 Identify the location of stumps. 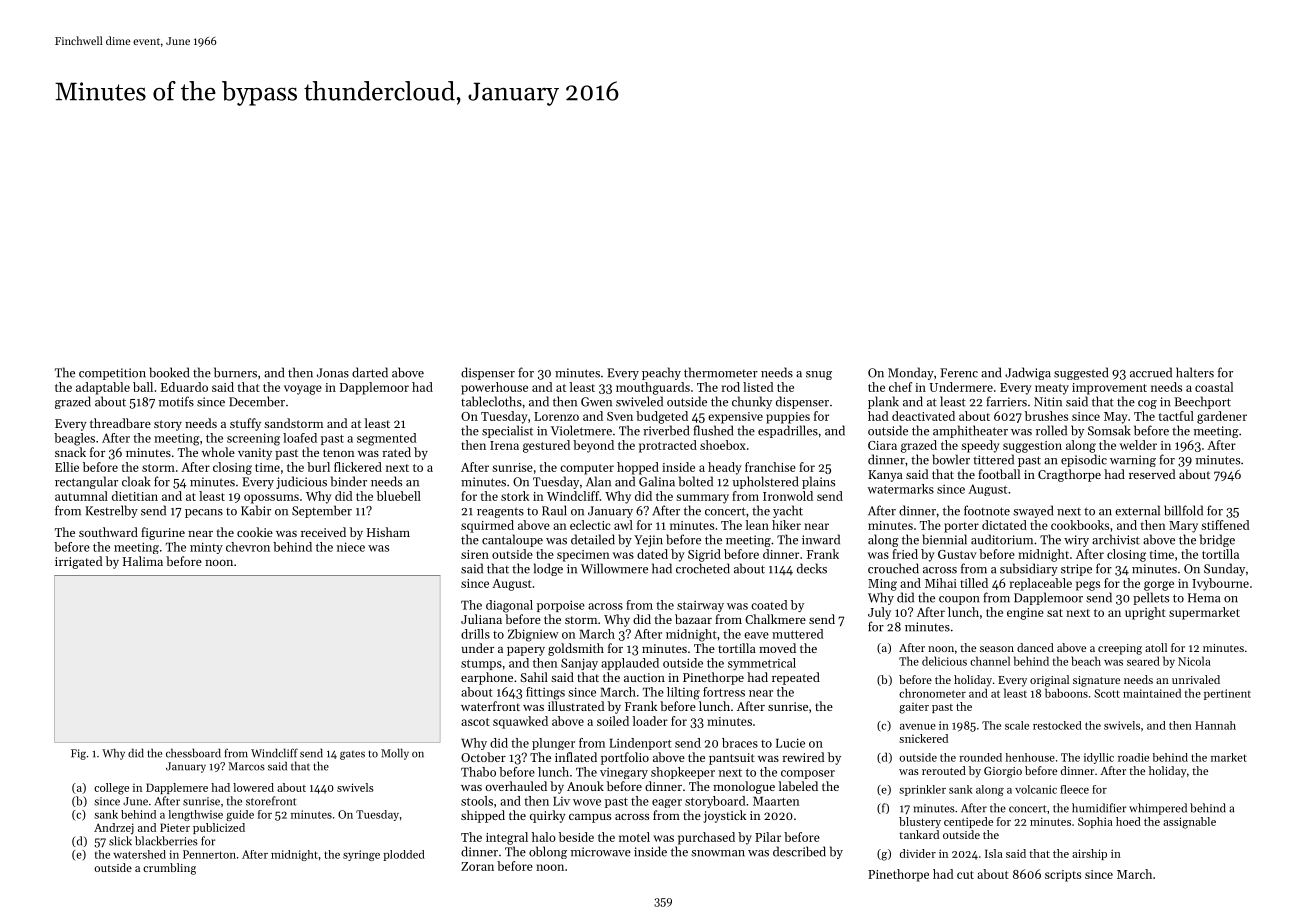
(481, 665).
